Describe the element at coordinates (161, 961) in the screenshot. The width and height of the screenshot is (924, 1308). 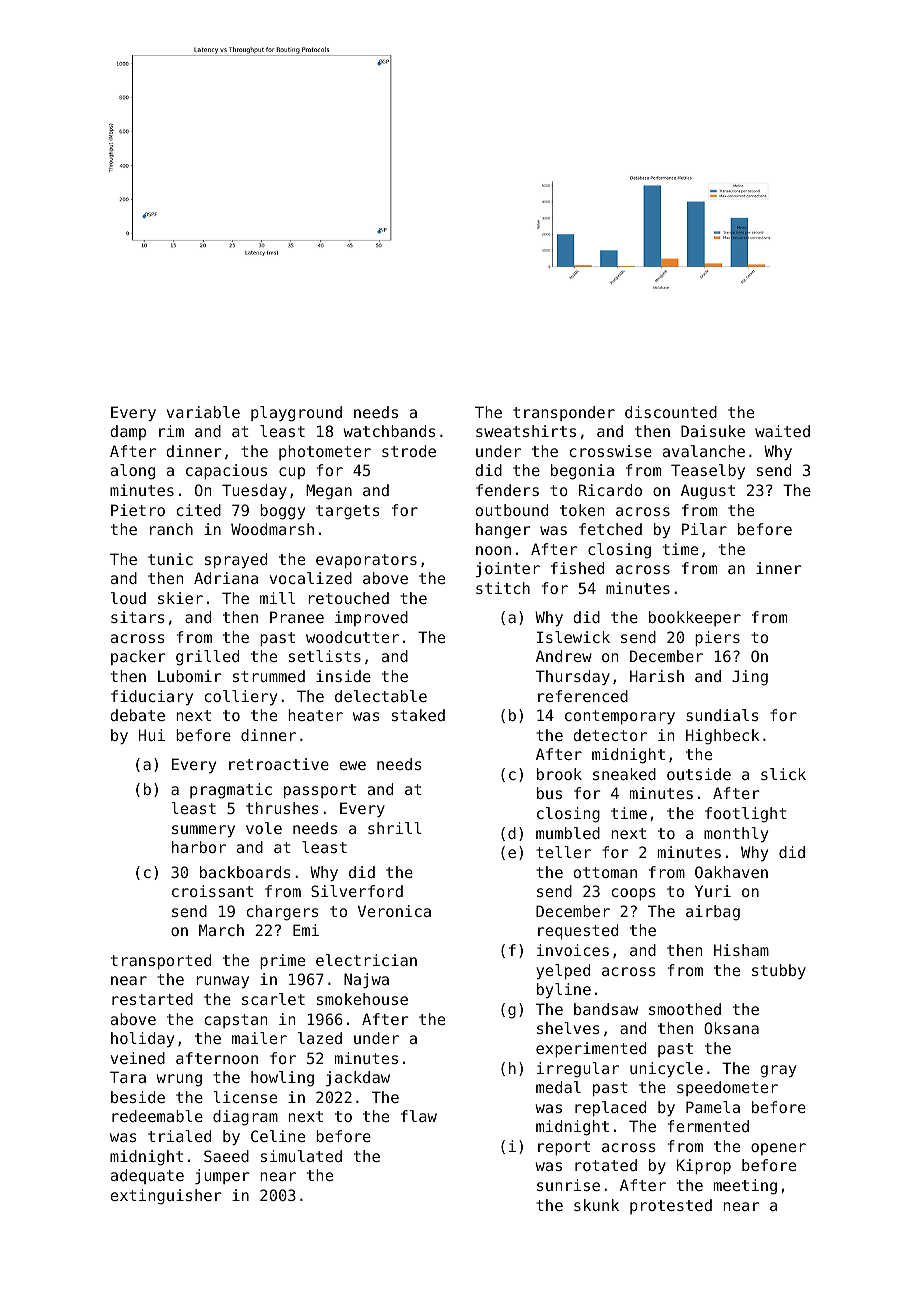
I see `transported` at that location.
